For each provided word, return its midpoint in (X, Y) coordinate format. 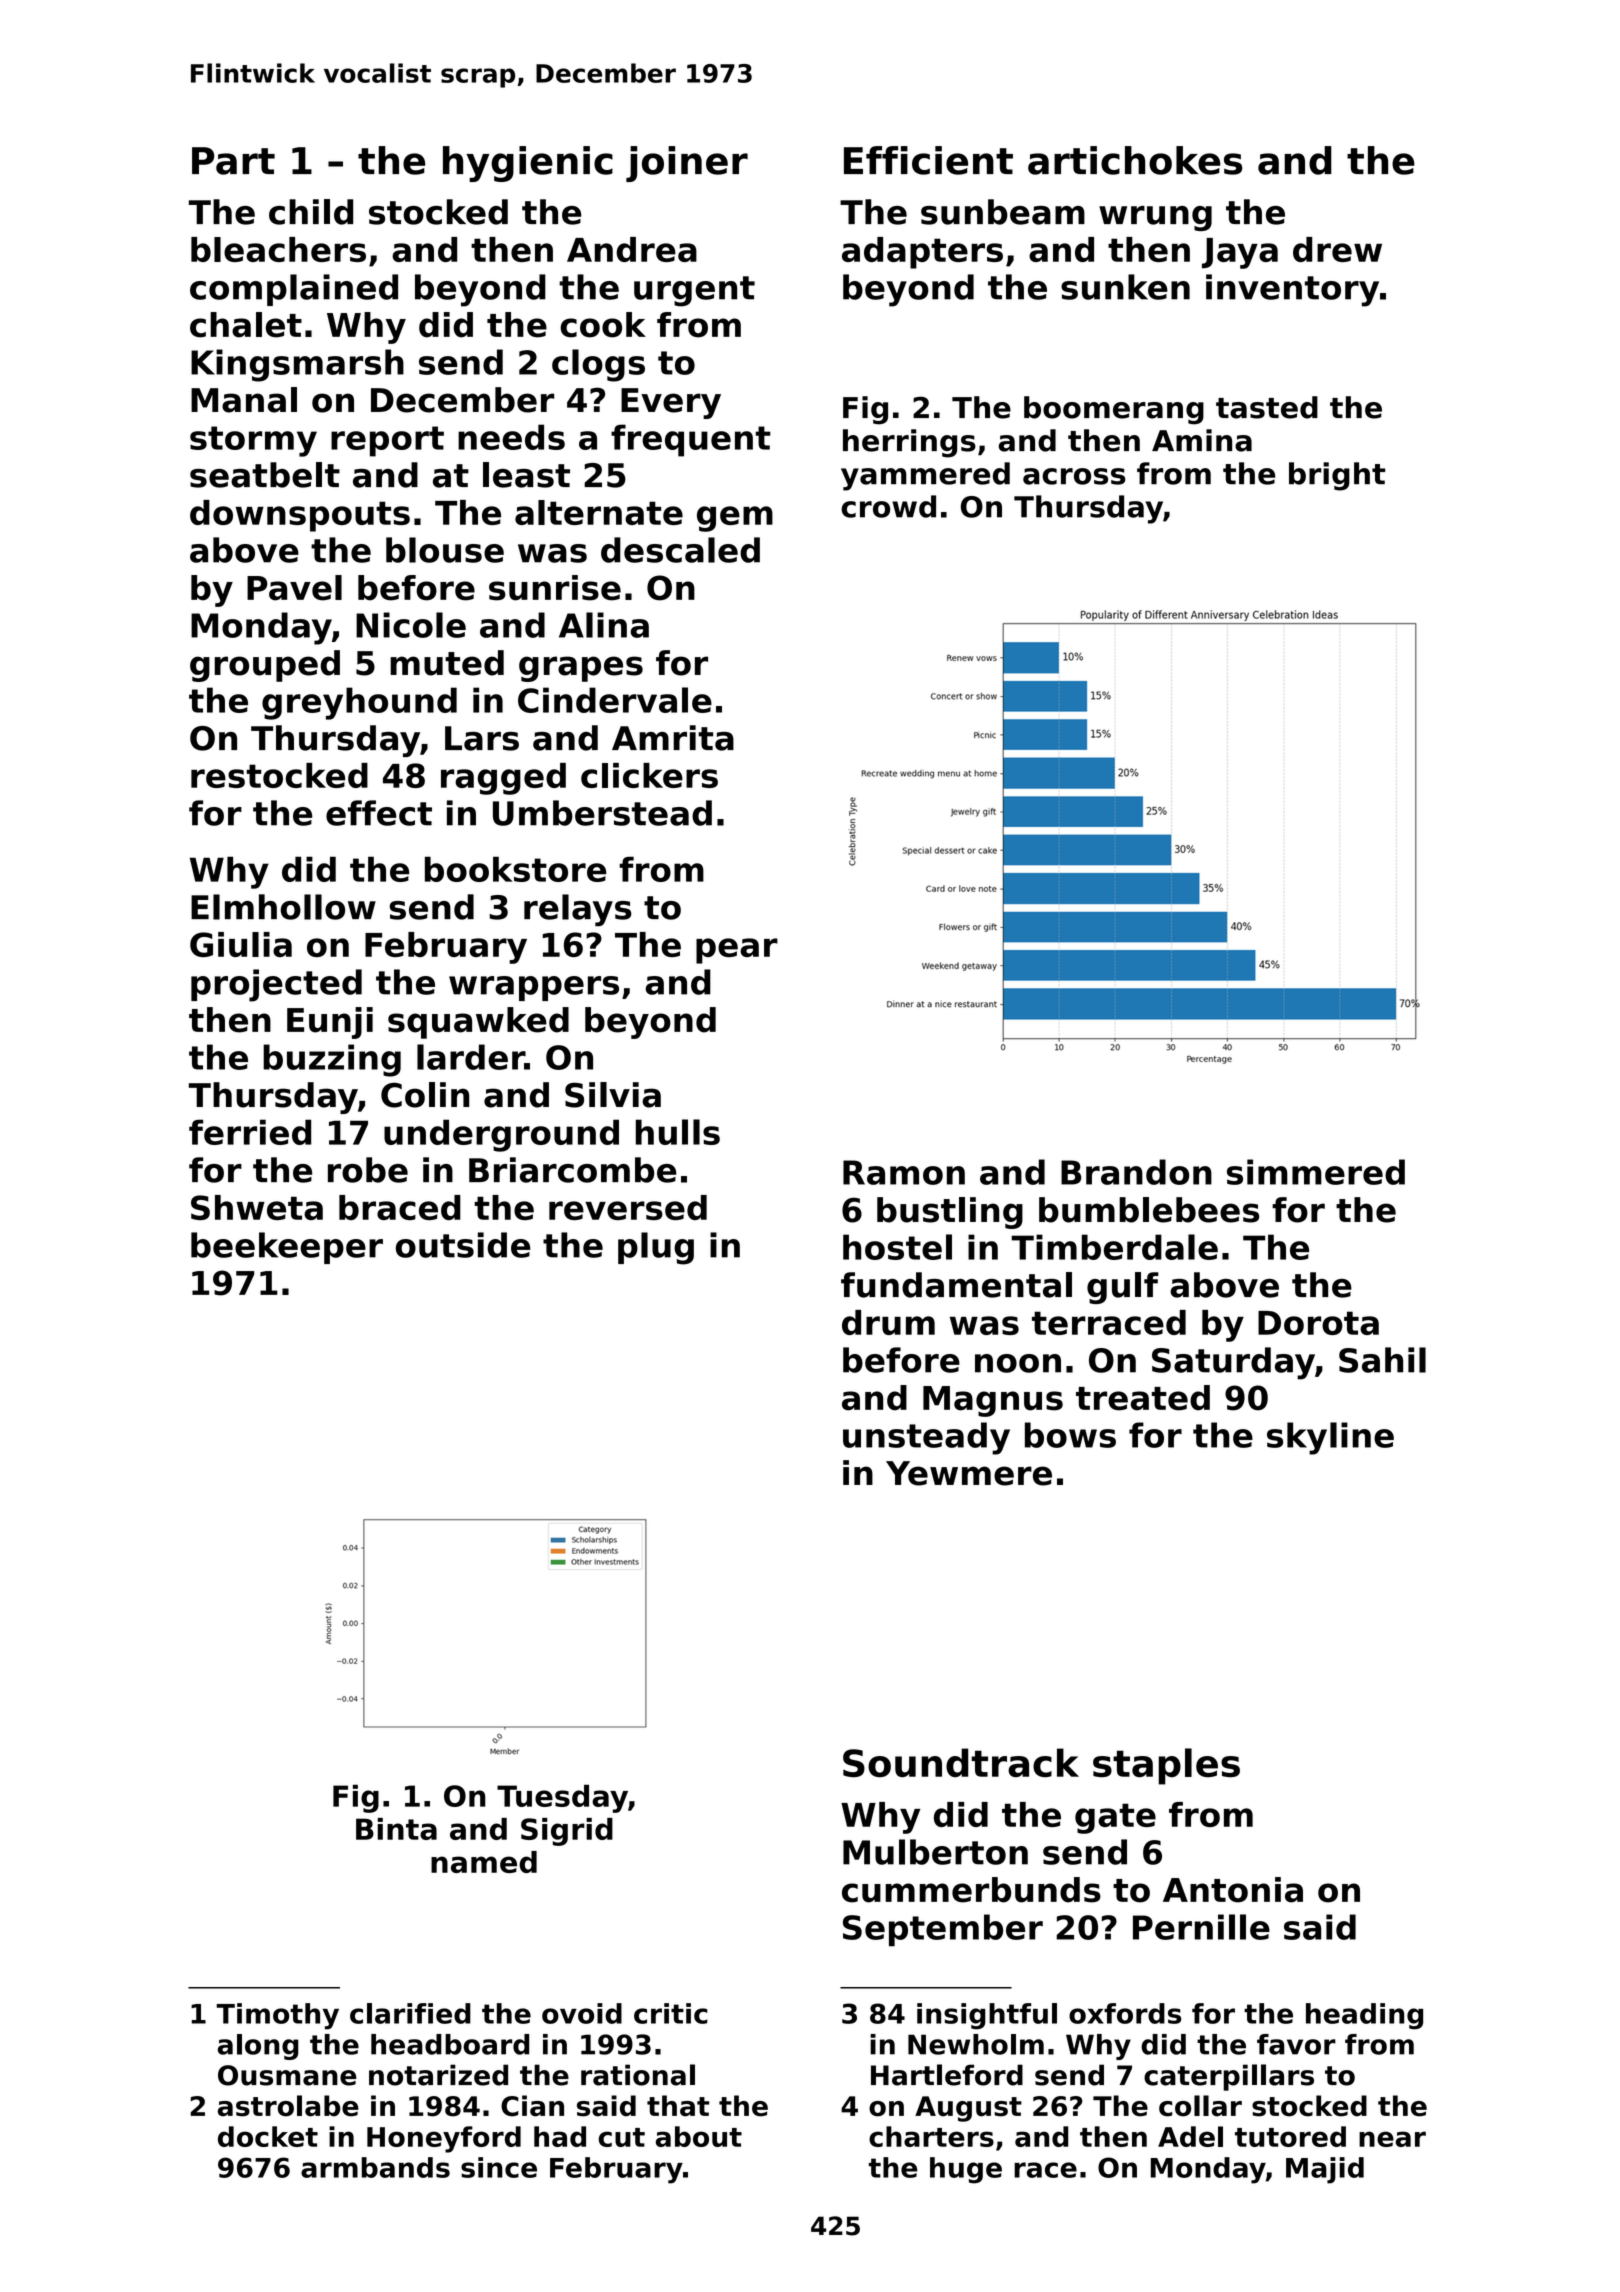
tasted (1267, 407)
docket (268, 2136)
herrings (909, 443)
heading (1364, 2016)
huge (966, 2170)
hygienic (528, 164)
